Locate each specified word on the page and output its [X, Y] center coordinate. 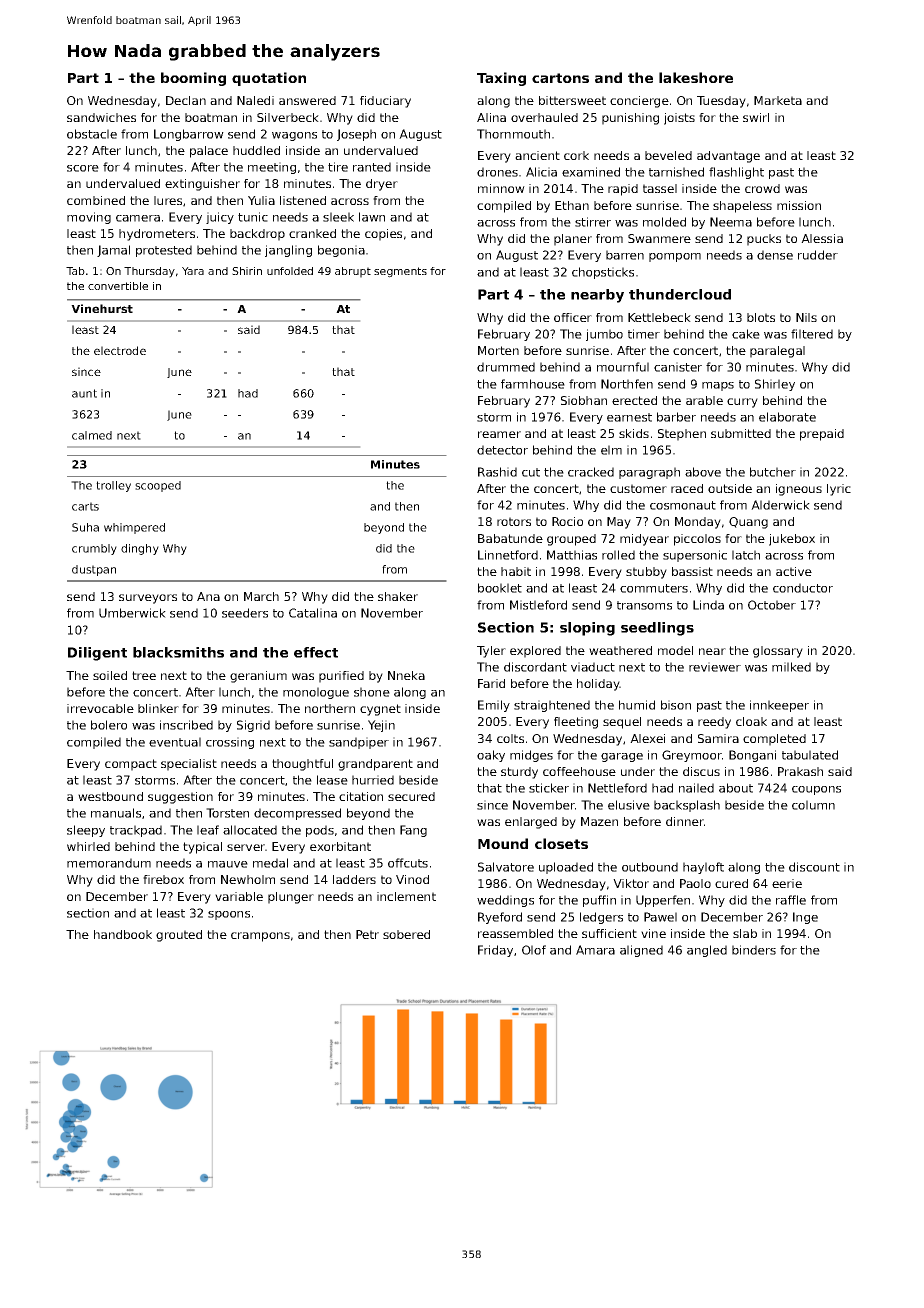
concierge [639, 102]
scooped [158, 486]
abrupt [353, 272]
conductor [803, 588]
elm [611, 450]
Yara [193, 271]
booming [193, 79]
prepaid [822, 435]
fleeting [576, 723]
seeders [245, 613]
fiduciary [385, 102]
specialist [189, 765]
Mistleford [538, 605]
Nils [806, 317]
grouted [179, 936]
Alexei [647, 738]
